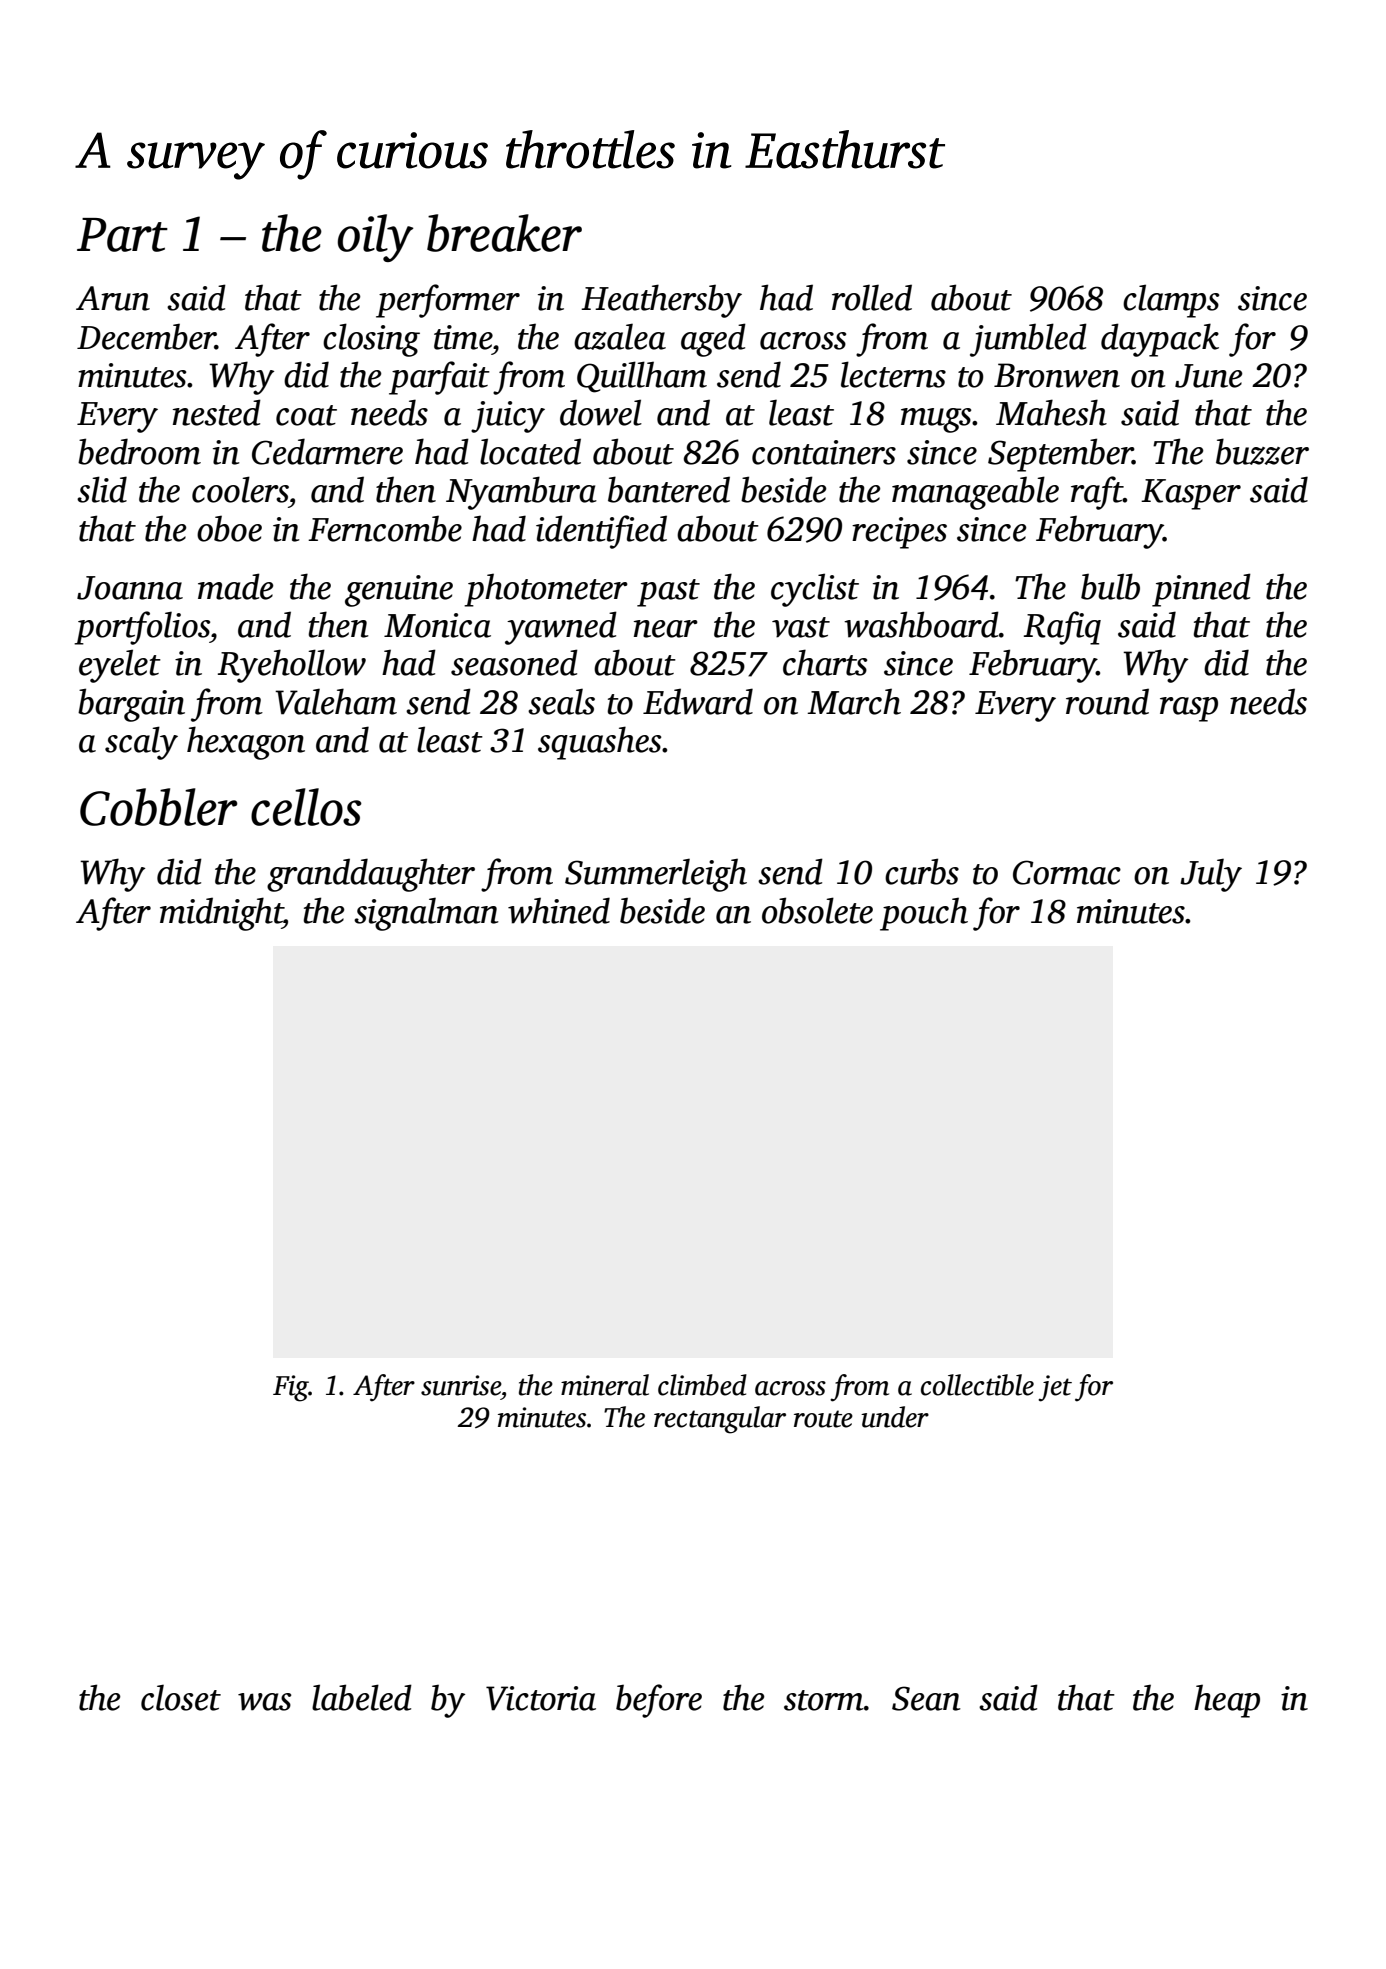 This document has height=1969, width=1386. What do you see at coordinates (306, 807) in the document?
I see `cellos` at bounding box center [306, 807].
